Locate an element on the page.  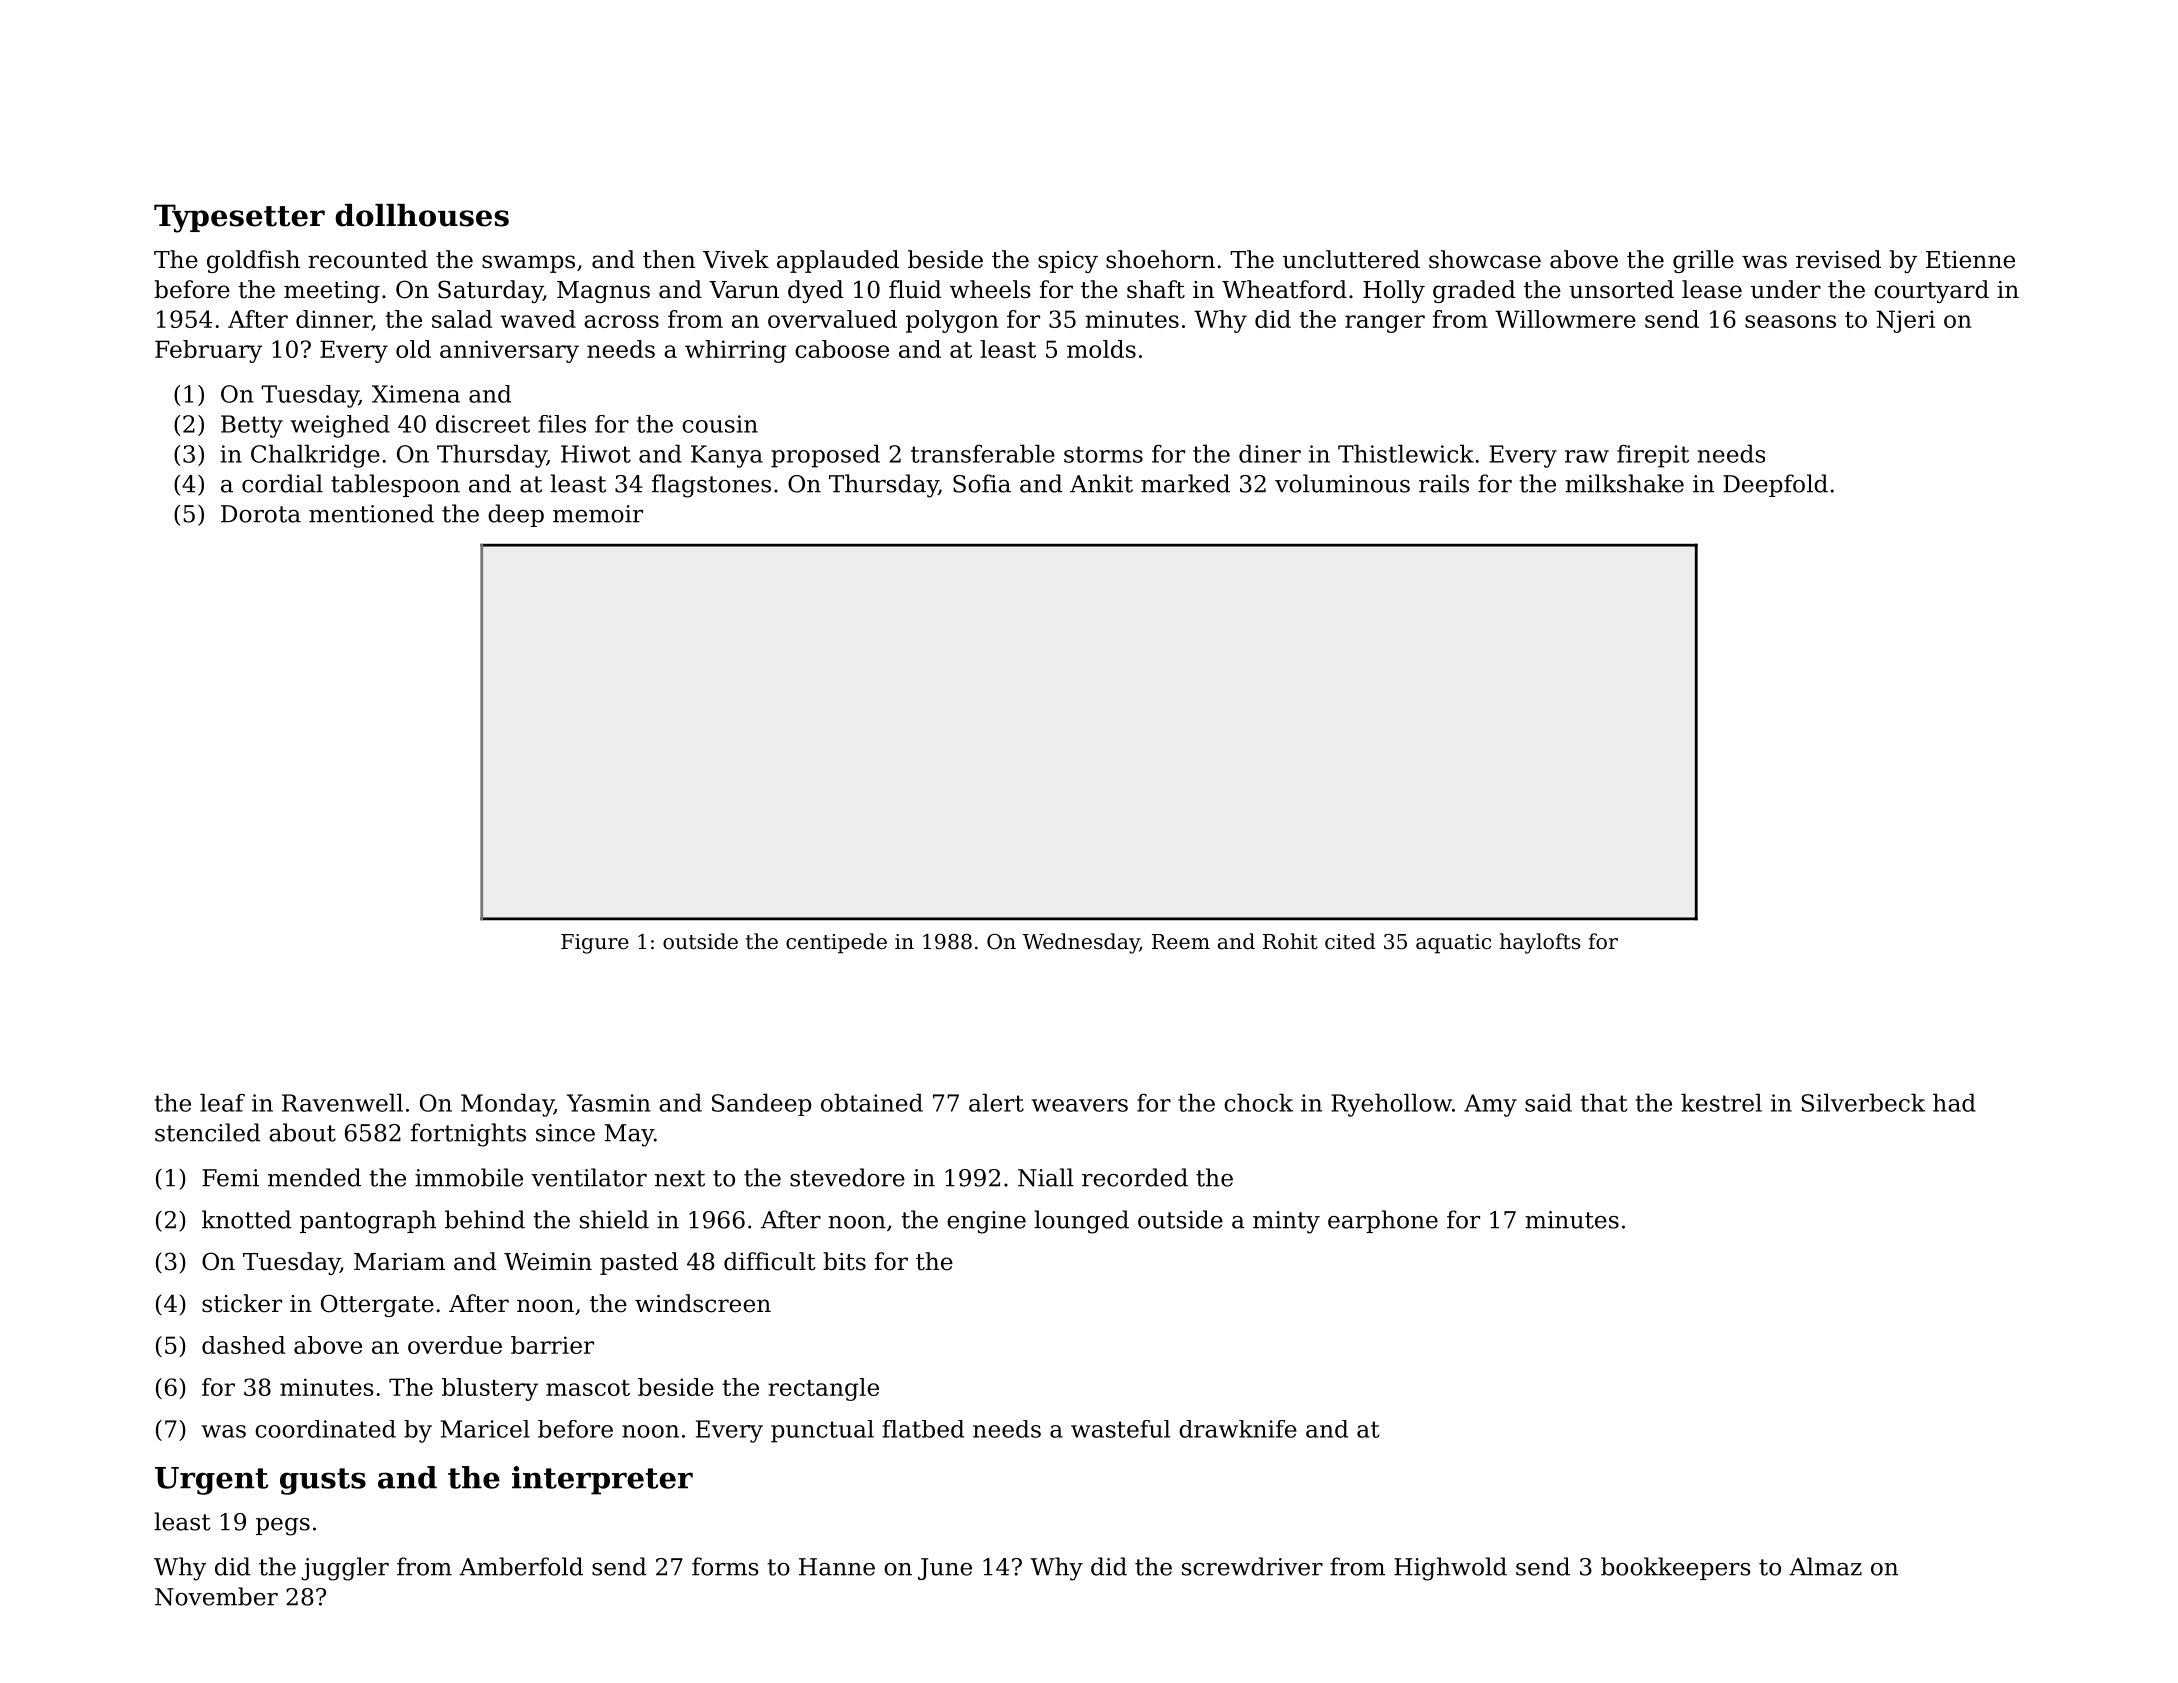
milkshake is located at coordinates (1624, 483).
